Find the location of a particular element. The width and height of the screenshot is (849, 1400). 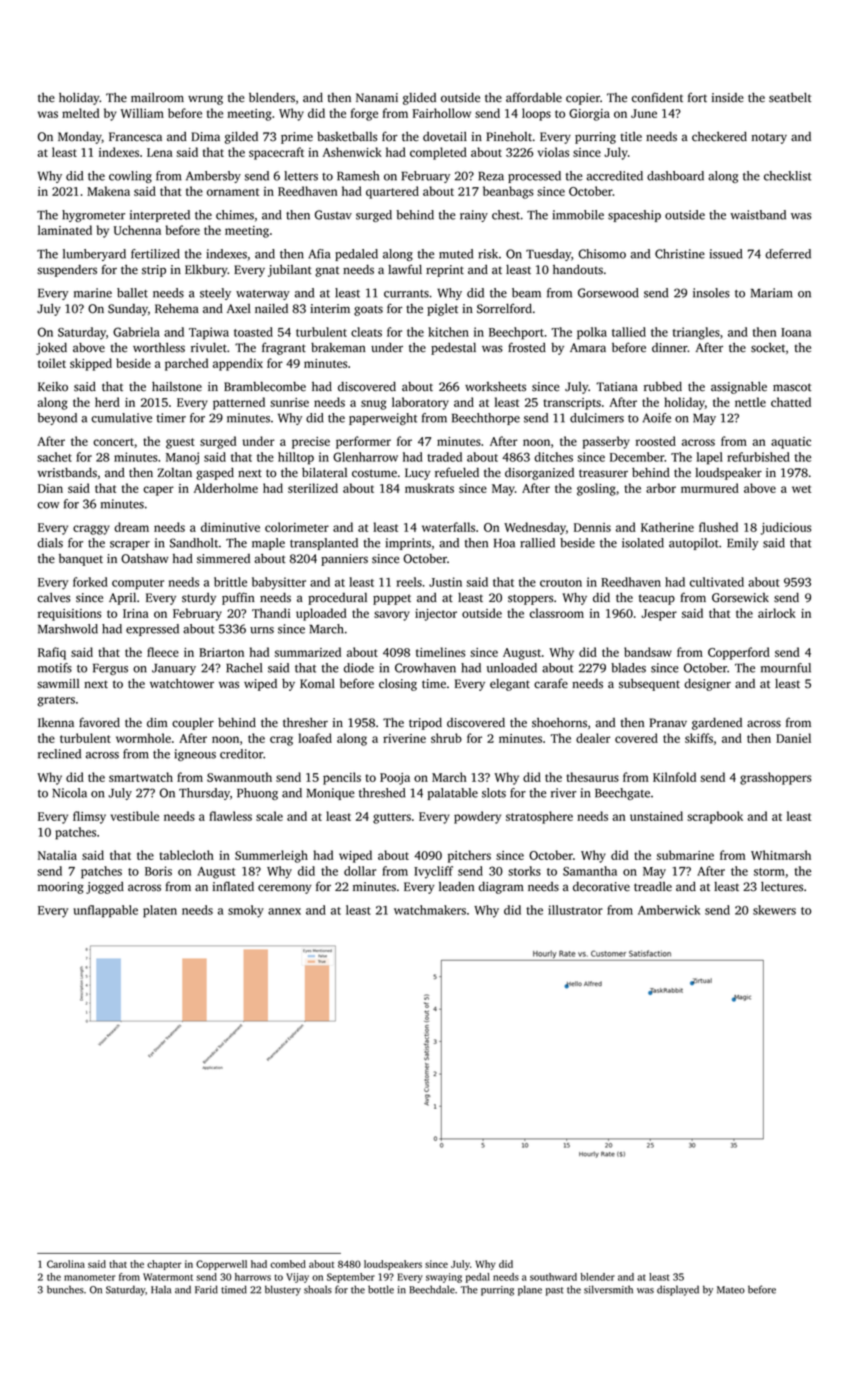

dealer is located at coordinates (593, 738).
